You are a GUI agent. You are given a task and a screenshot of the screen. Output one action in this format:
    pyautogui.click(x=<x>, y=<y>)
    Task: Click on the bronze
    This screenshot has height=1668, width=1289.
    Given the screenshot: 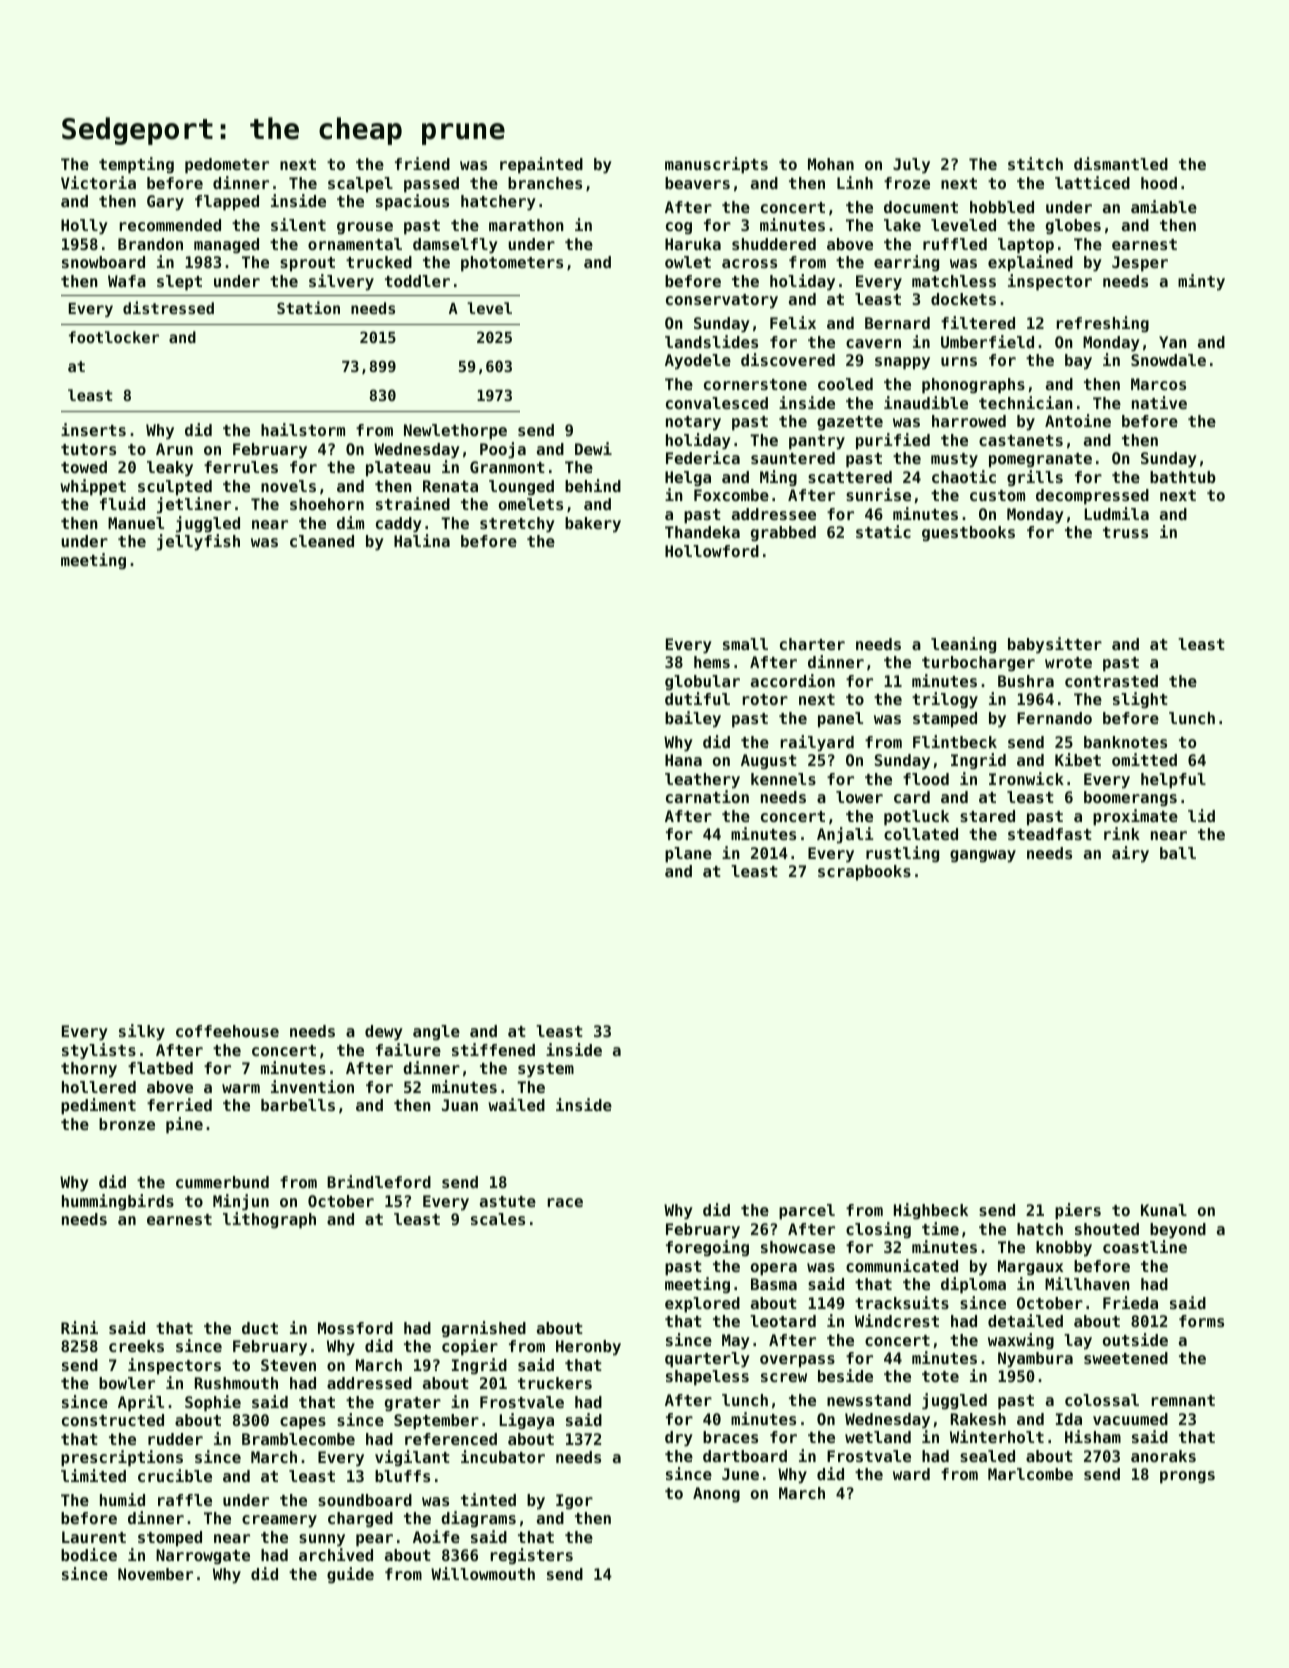 What is the action you would take?
    pyautogui.click(x=127, y=1124)
